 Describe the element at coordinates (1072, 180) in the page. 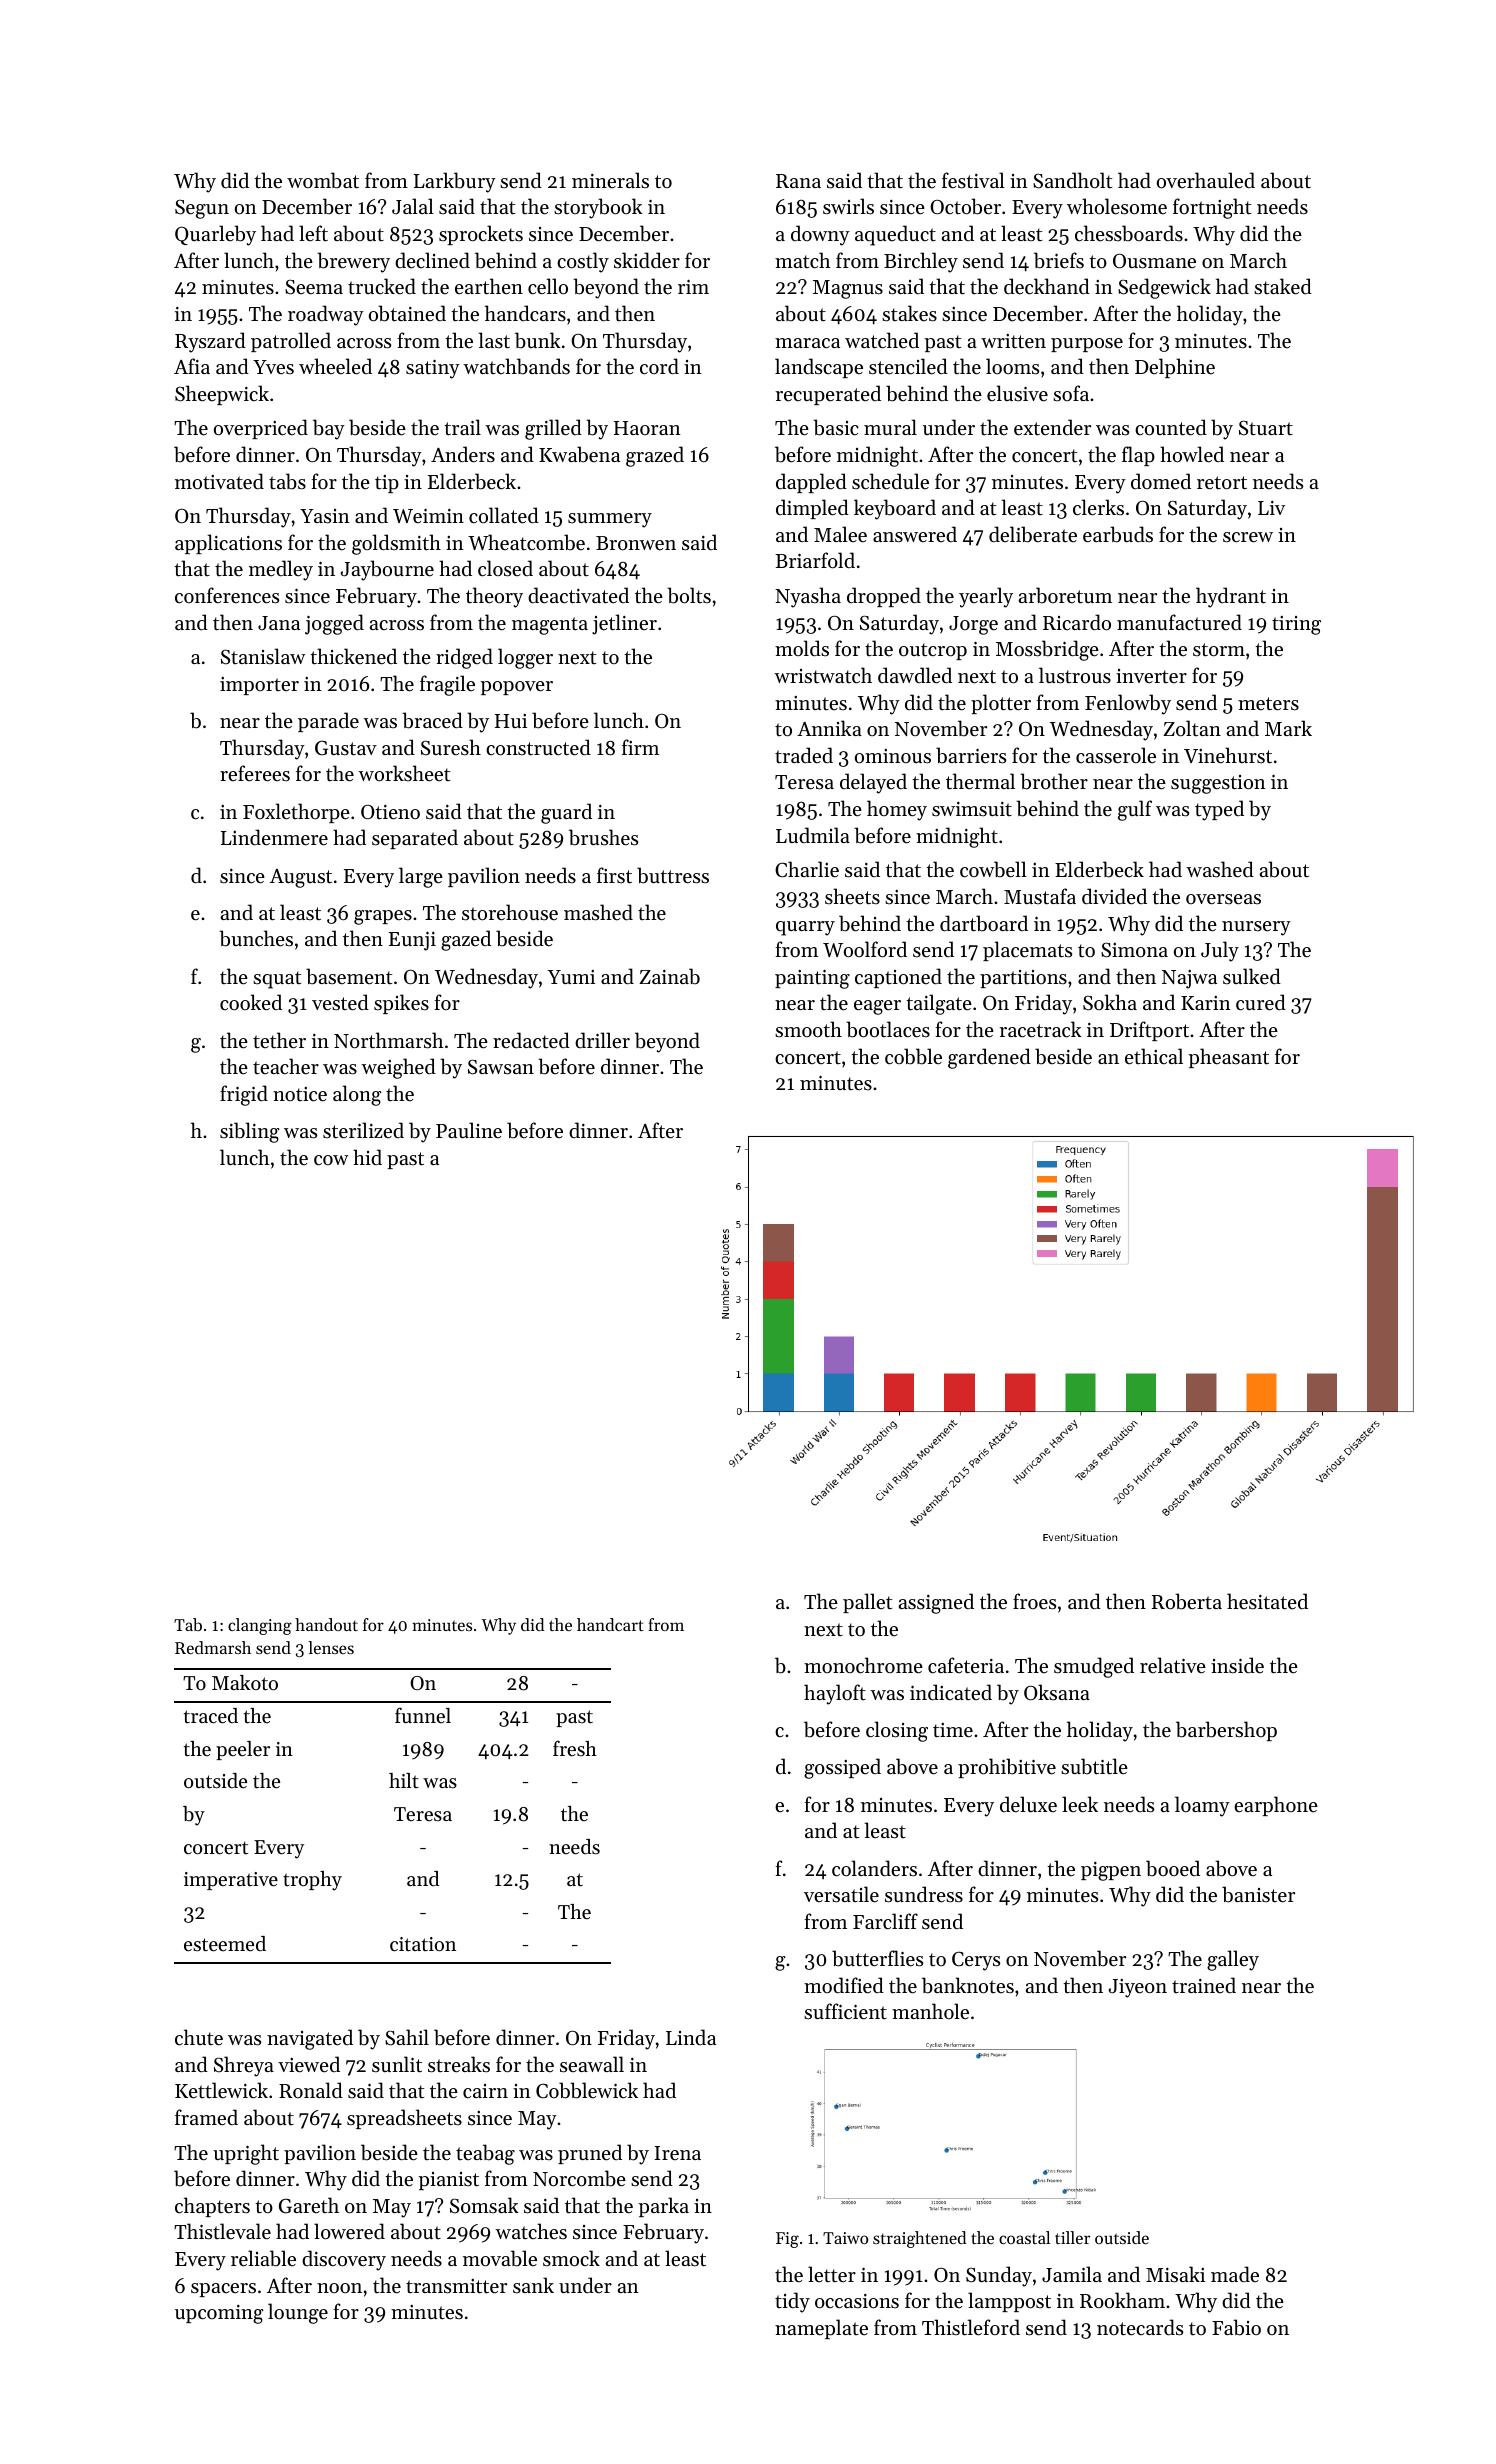

I see `Sandholt` at that location.
